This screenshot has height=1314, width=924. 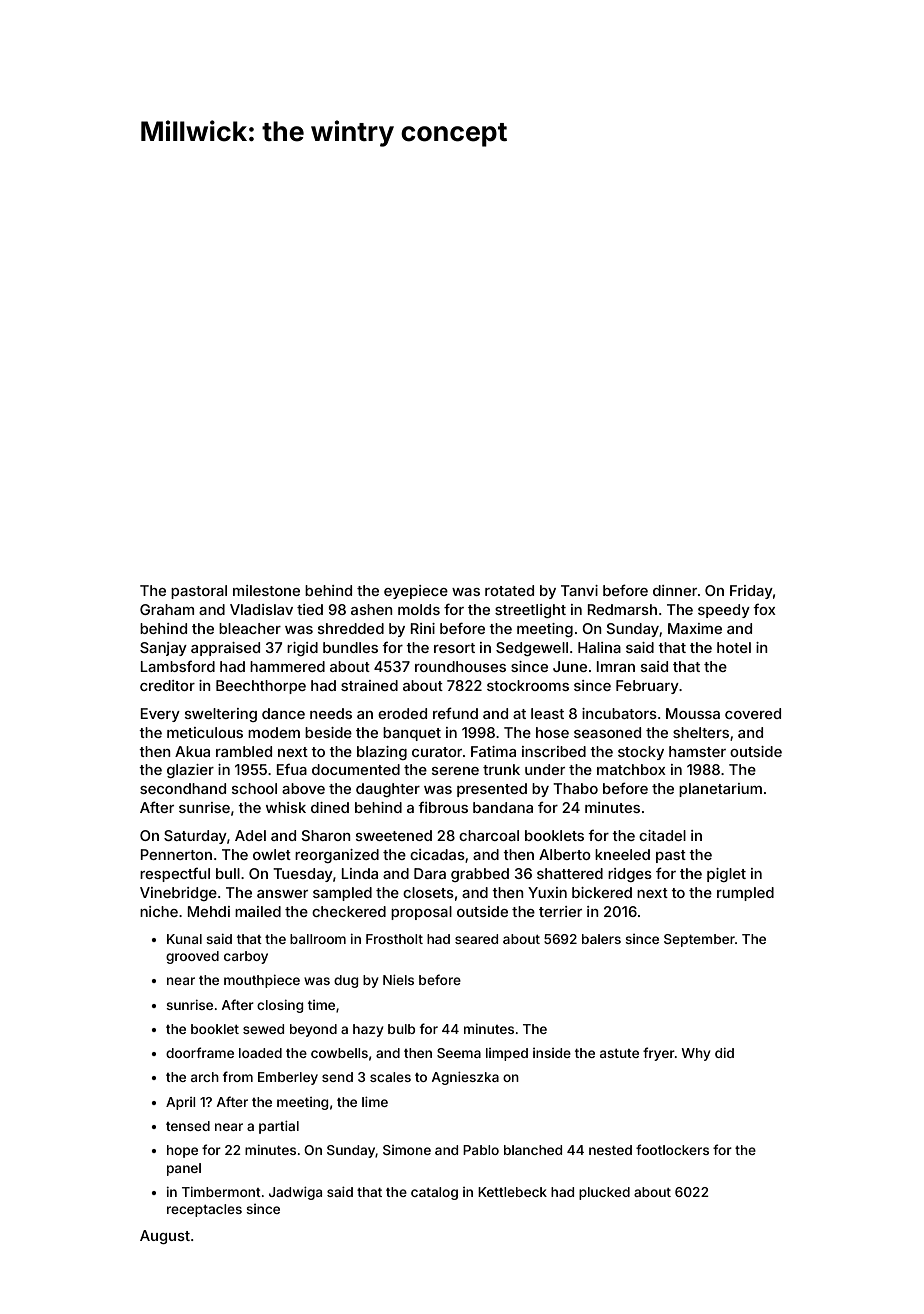 I want to click on planetarium, so click(x=720, y=790).
